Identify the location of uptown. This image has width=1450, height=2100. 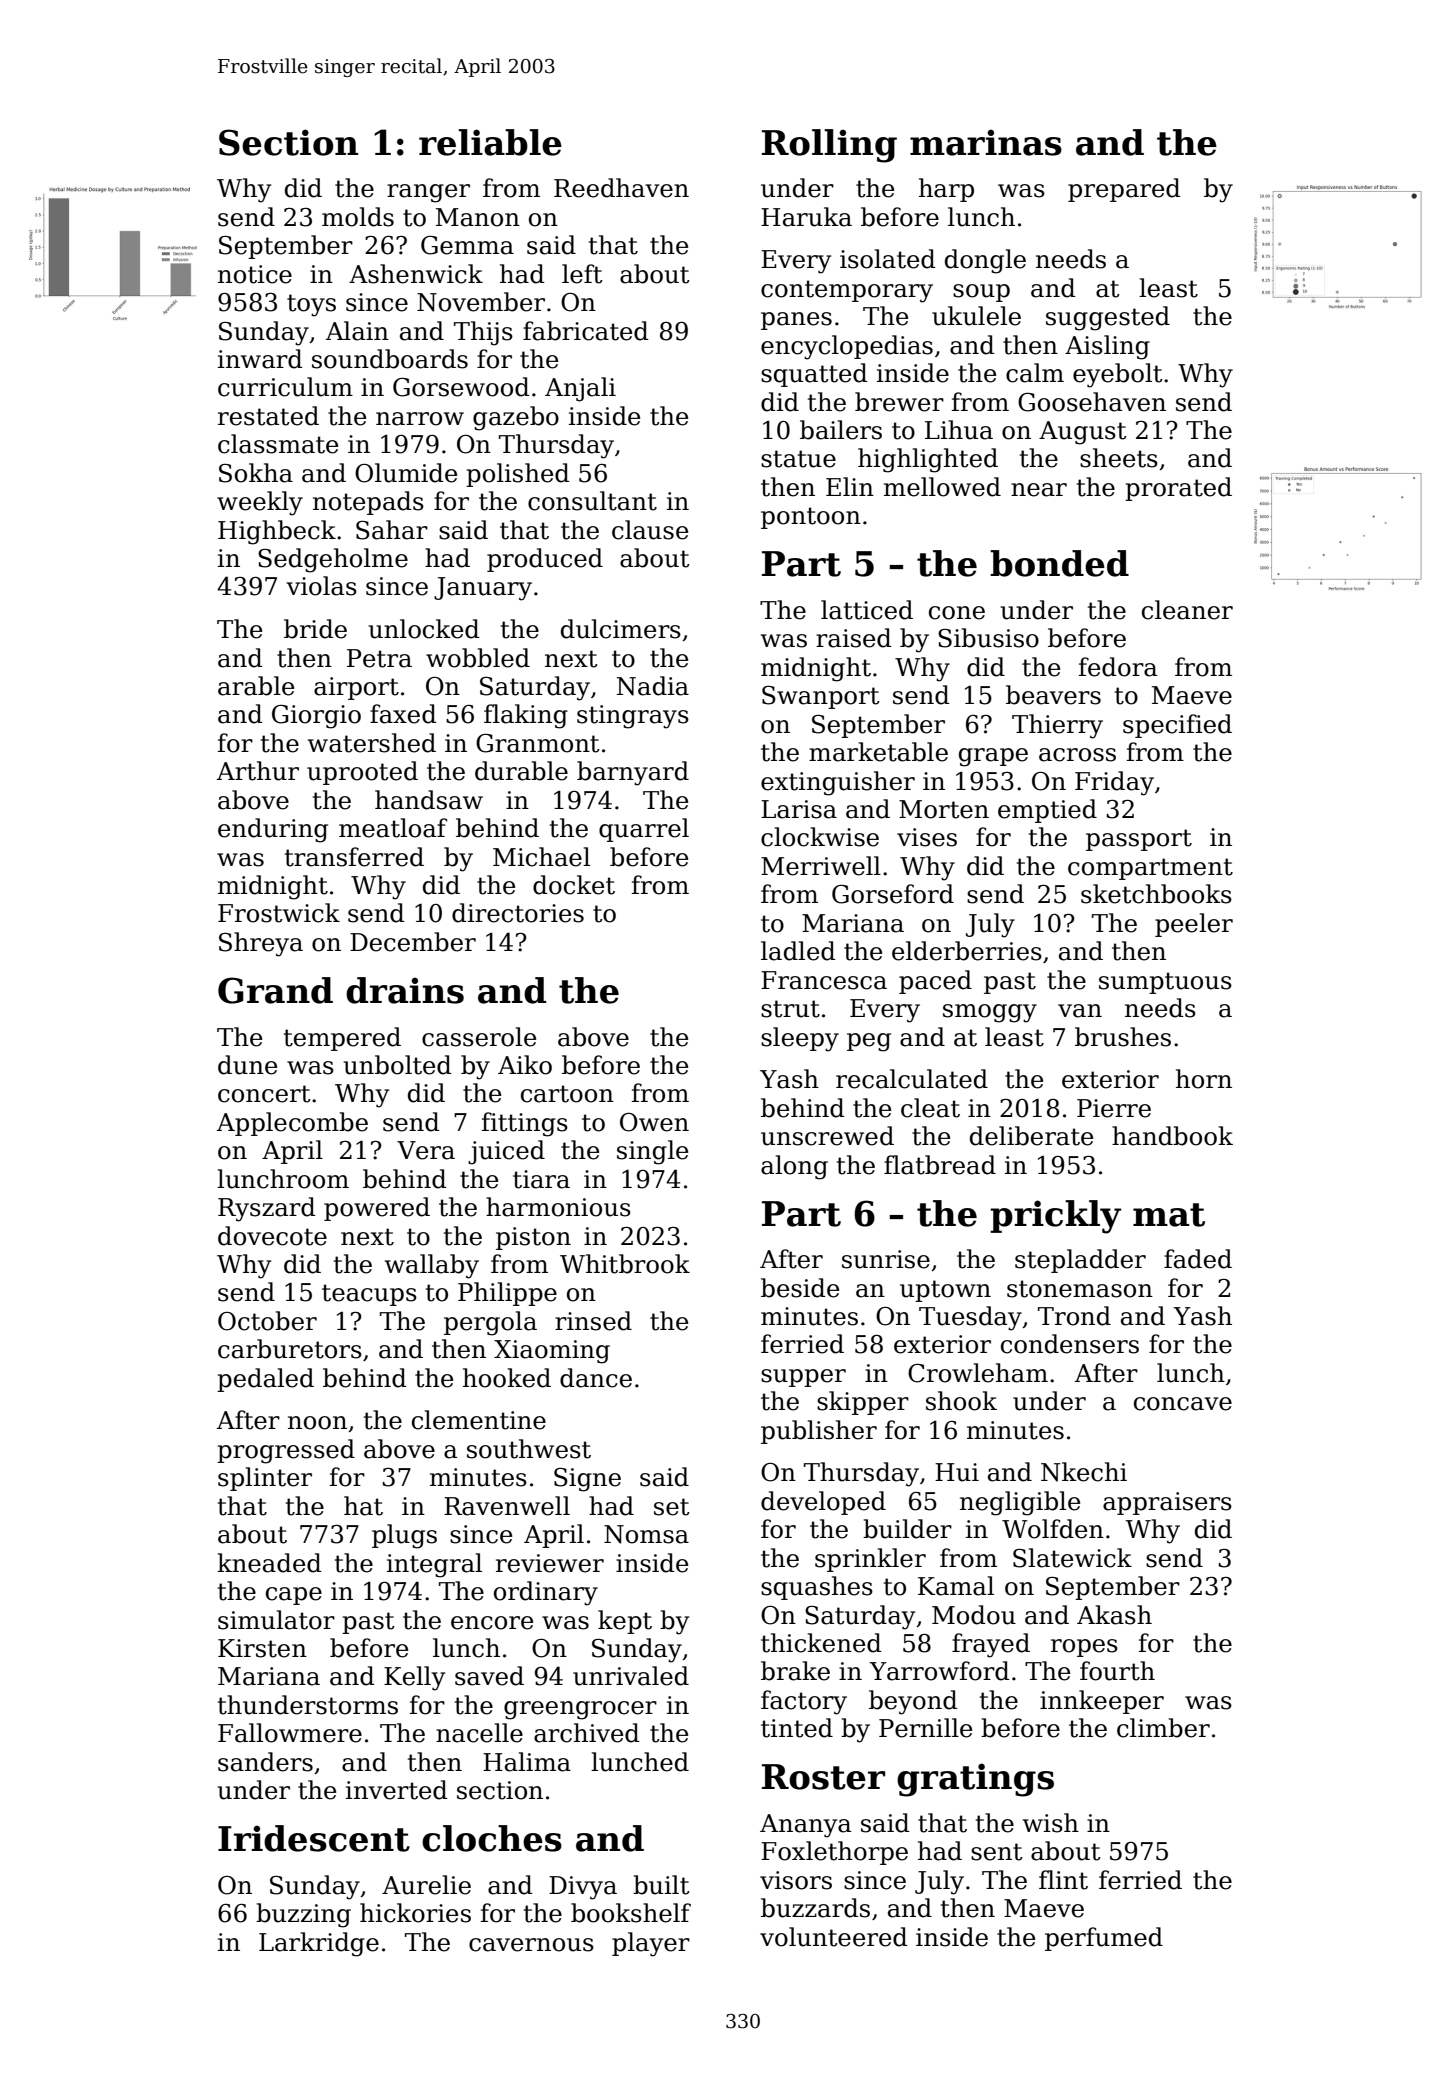
(945, 1291).
